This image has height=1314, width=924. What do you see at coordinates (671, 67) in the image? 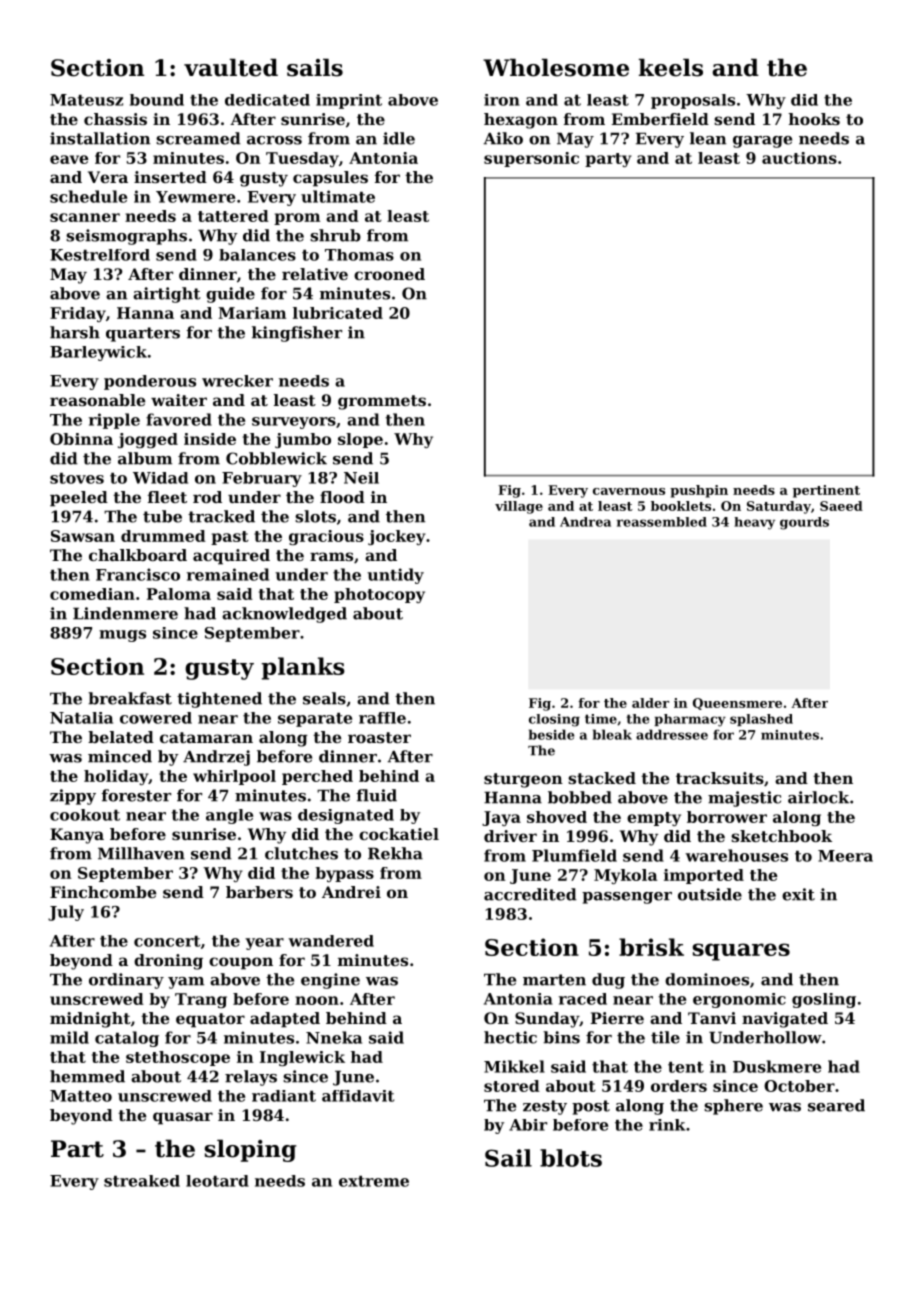
I see `keels` at bounding box center [671, 67].
